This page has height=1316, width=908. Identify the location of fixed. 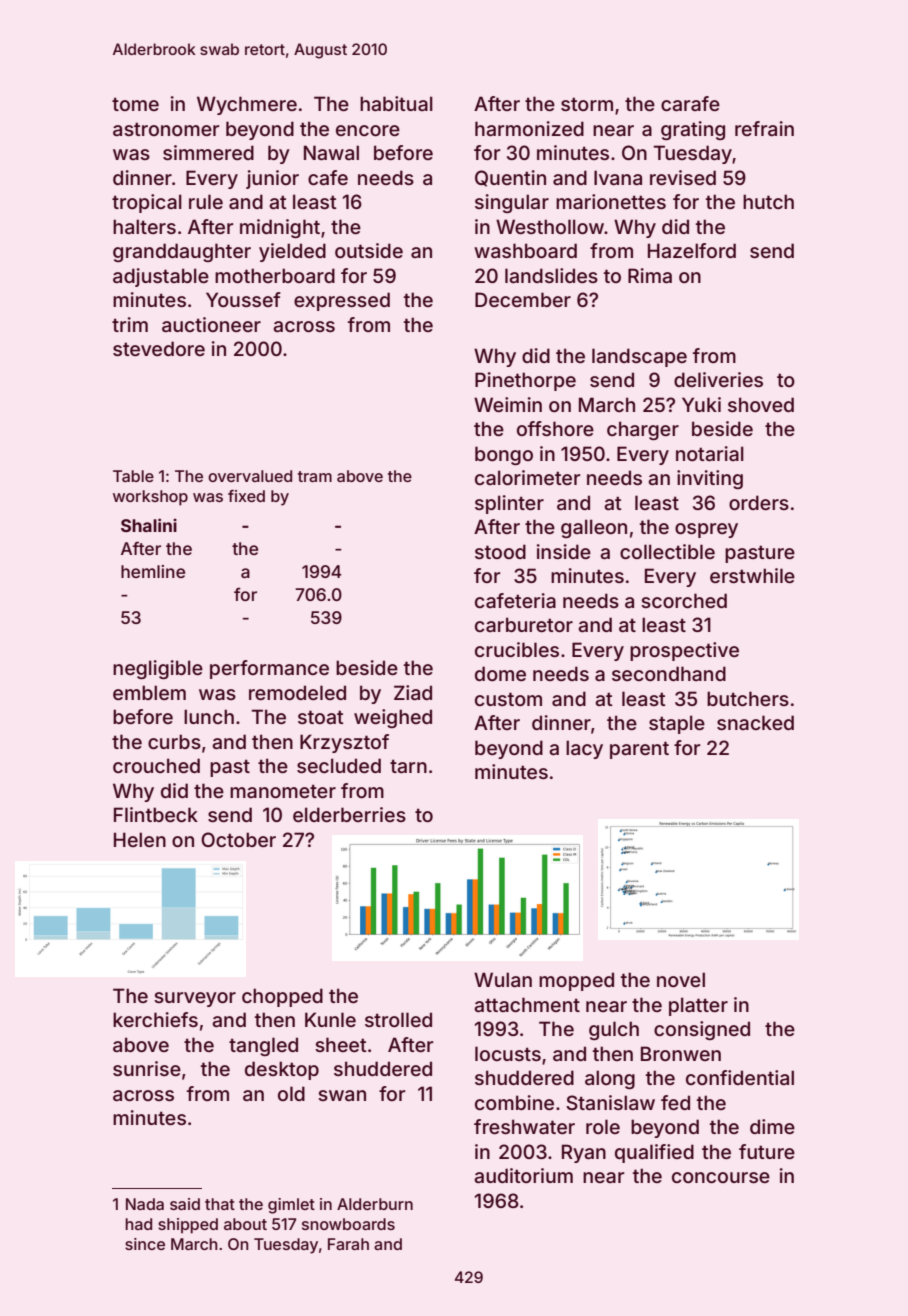
(246, 496).
